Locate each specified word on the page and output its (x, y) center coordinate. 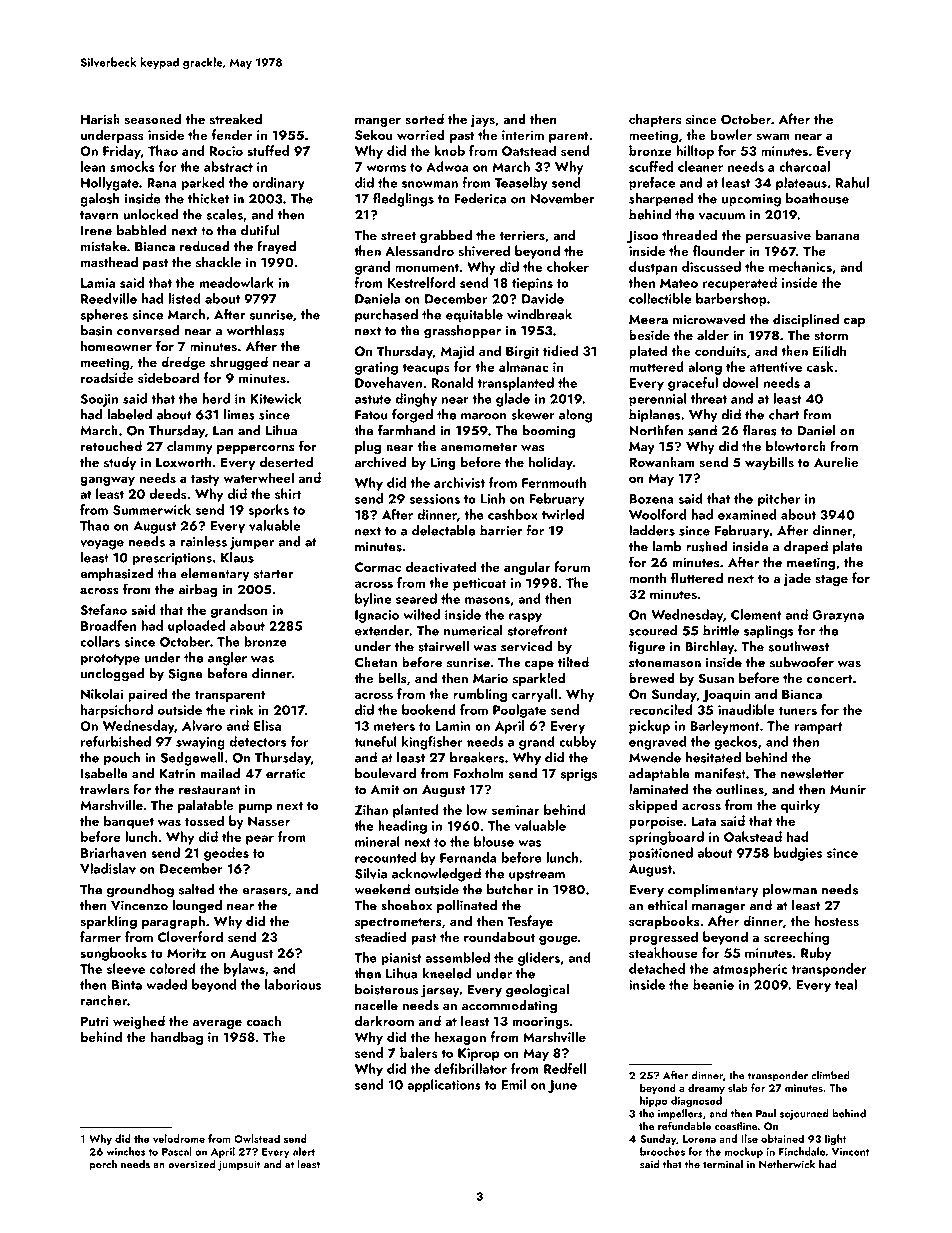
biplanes (655, 416)
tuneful (375, 741)
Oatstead (529, 150)
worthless (256, 330)
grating (376, 368)
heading (402, 827)
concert (830, 679)
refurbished (116, 741)
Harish (100, 118)
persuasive (778, 236)
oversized (191, 1164)
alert (304, 1151)
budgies (798, 854)
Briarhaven (113, 852)
